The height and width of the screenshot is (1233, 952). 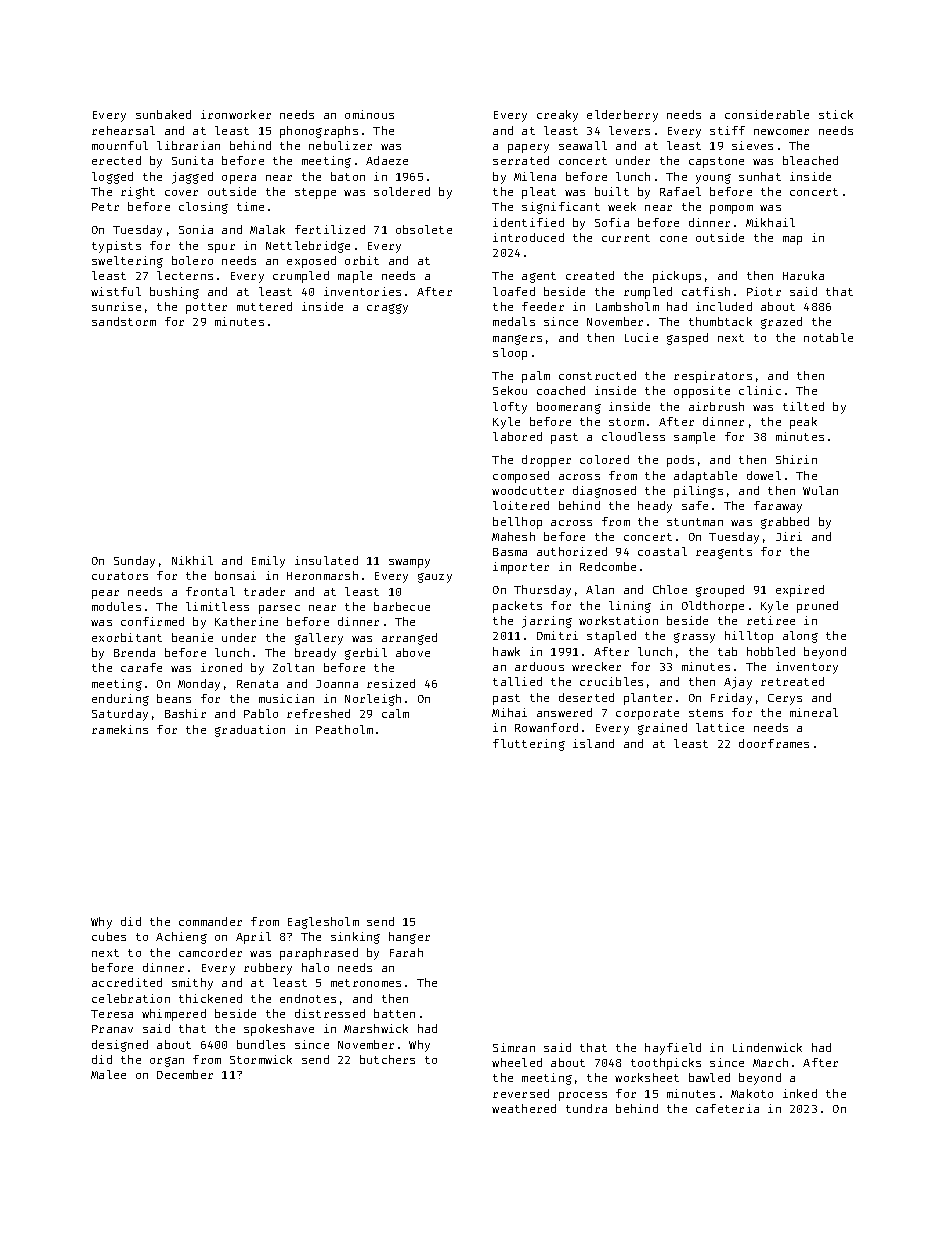 What do you see at coordinates (108, 1074) in the screenshot?
I see `Malee` at bounding box center [108, 1074].
